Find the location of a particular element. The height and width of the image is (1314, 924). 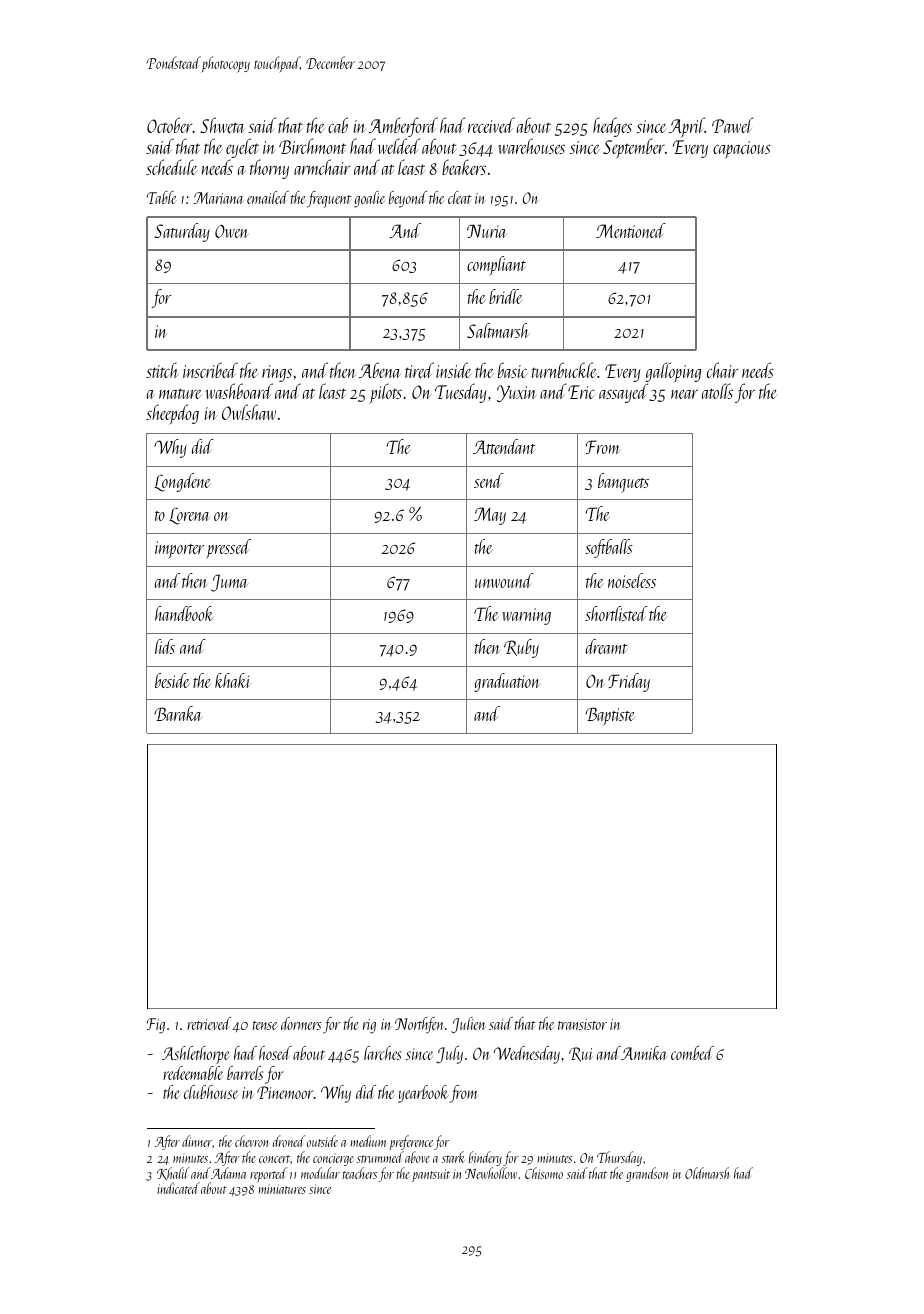

noiseless is located at coordinates (632, 580).
